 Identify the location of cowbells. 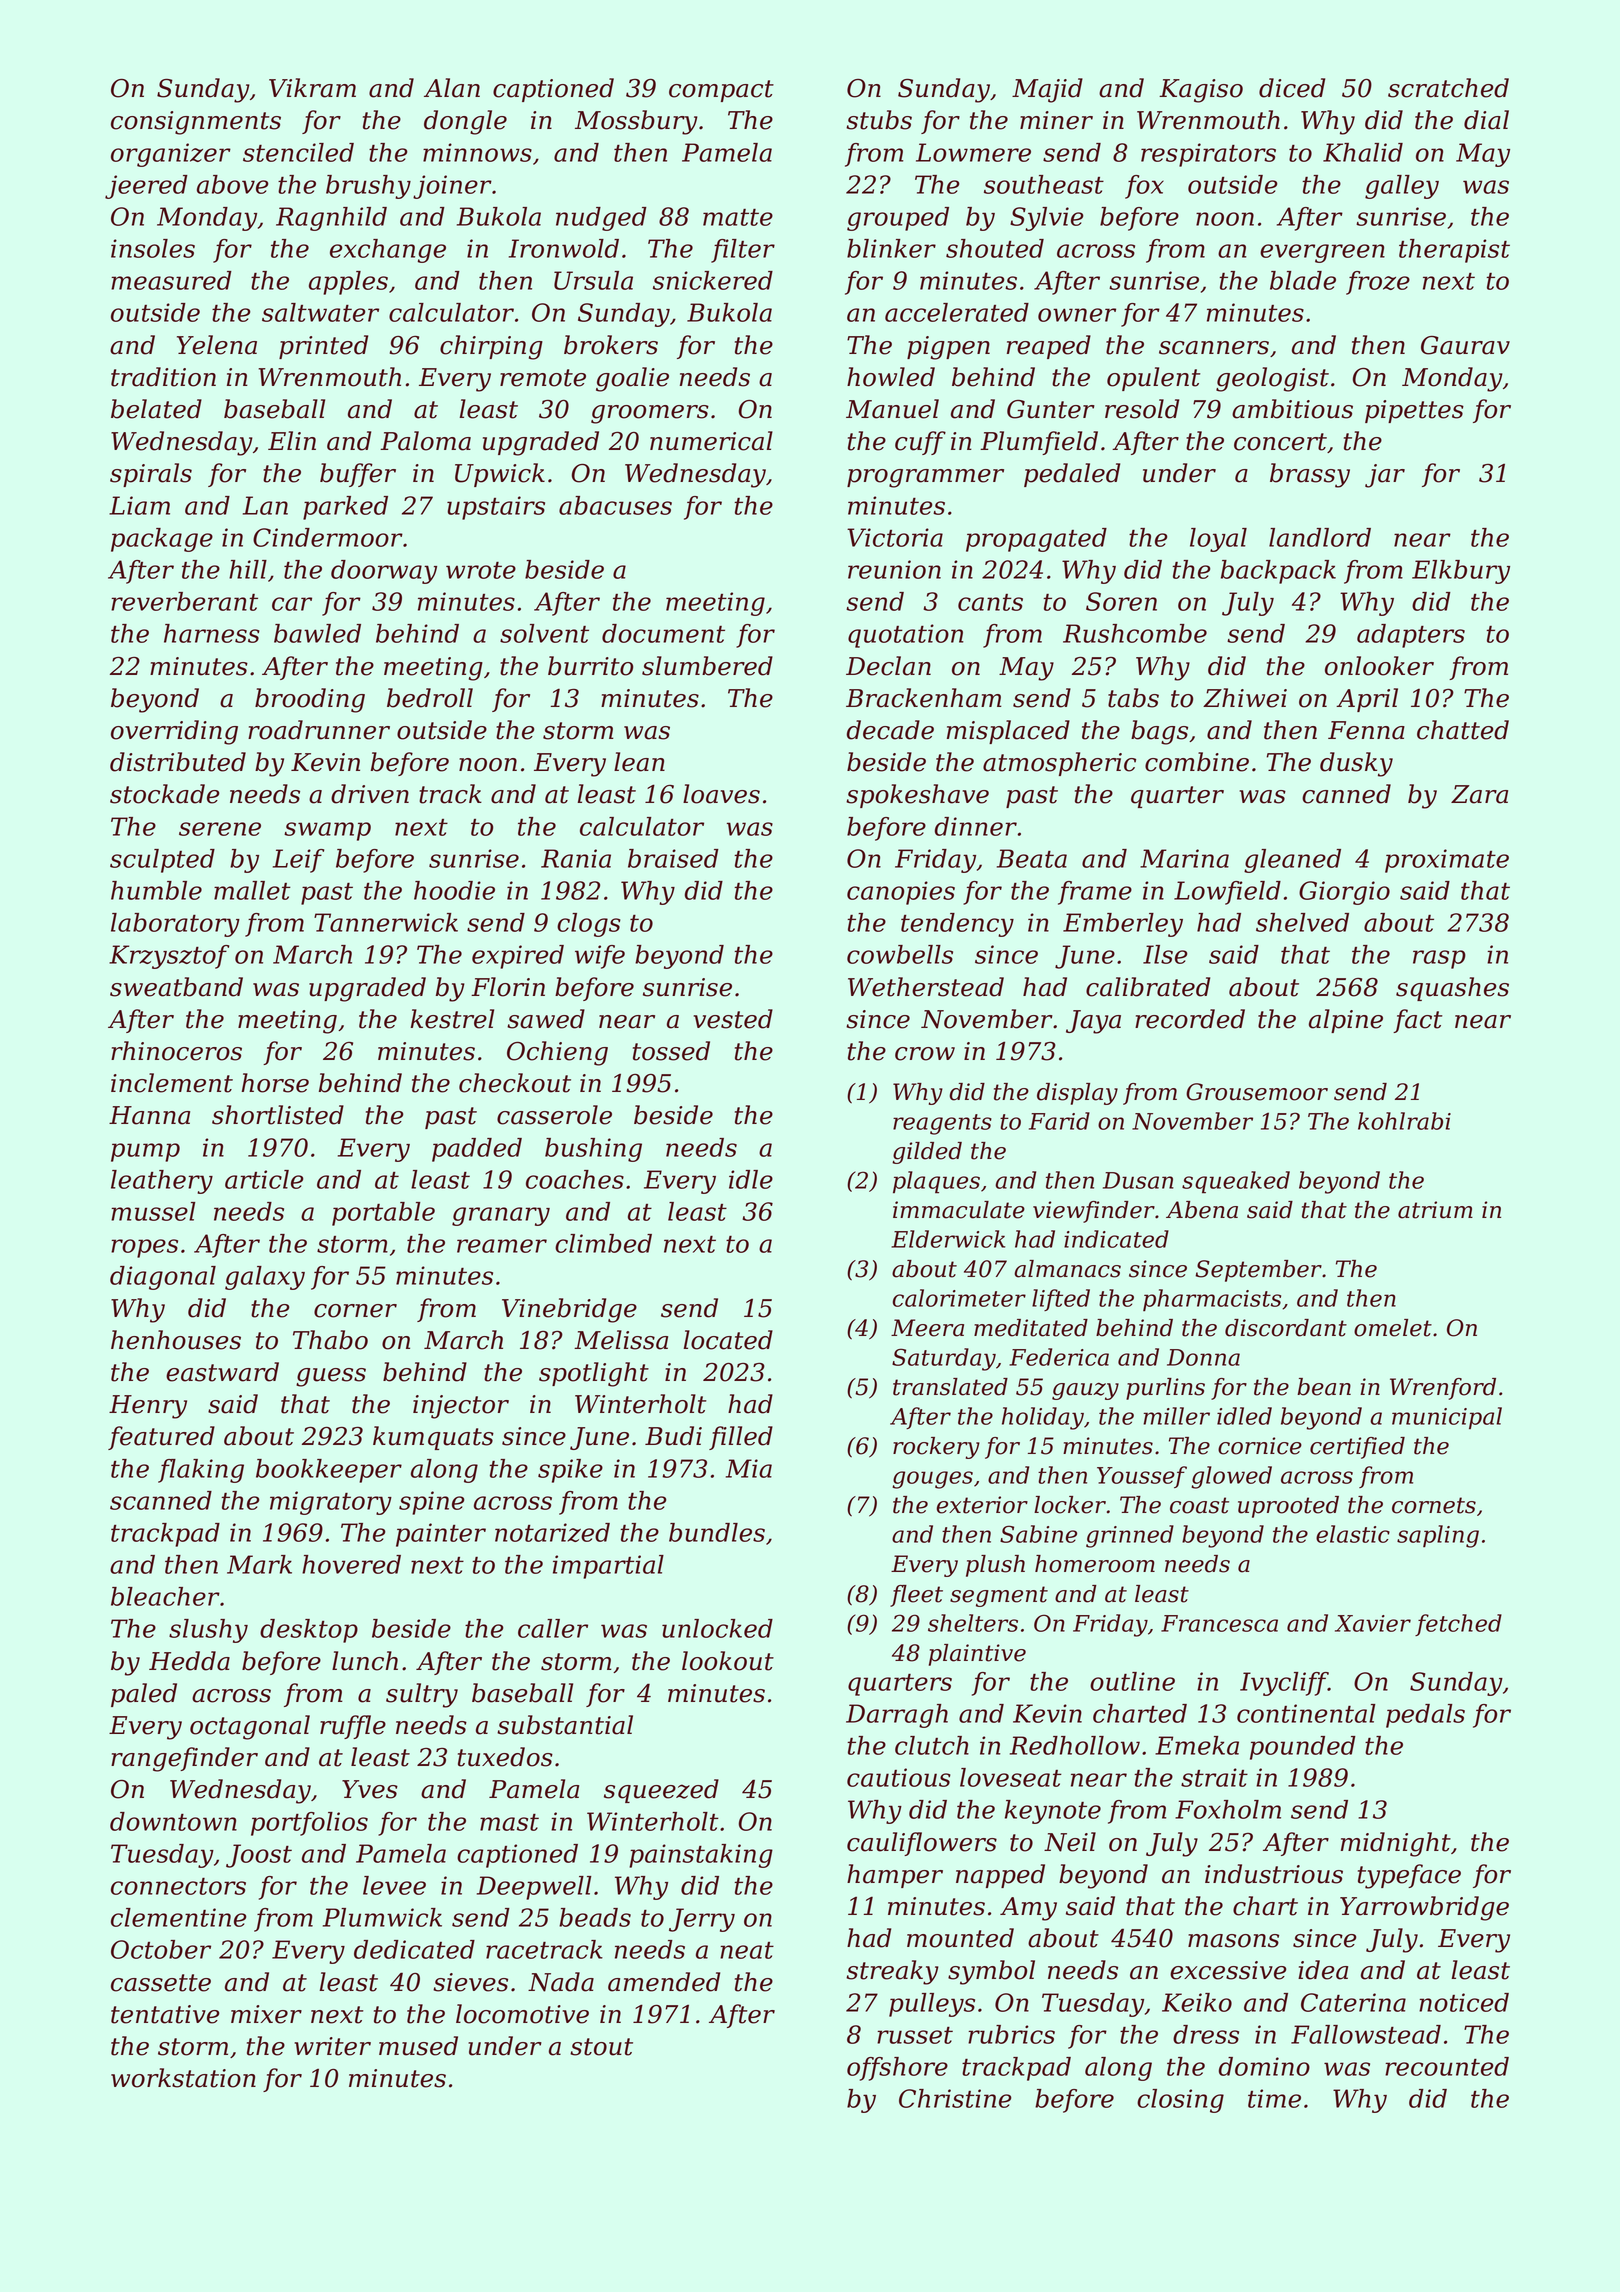
(900, 954).
